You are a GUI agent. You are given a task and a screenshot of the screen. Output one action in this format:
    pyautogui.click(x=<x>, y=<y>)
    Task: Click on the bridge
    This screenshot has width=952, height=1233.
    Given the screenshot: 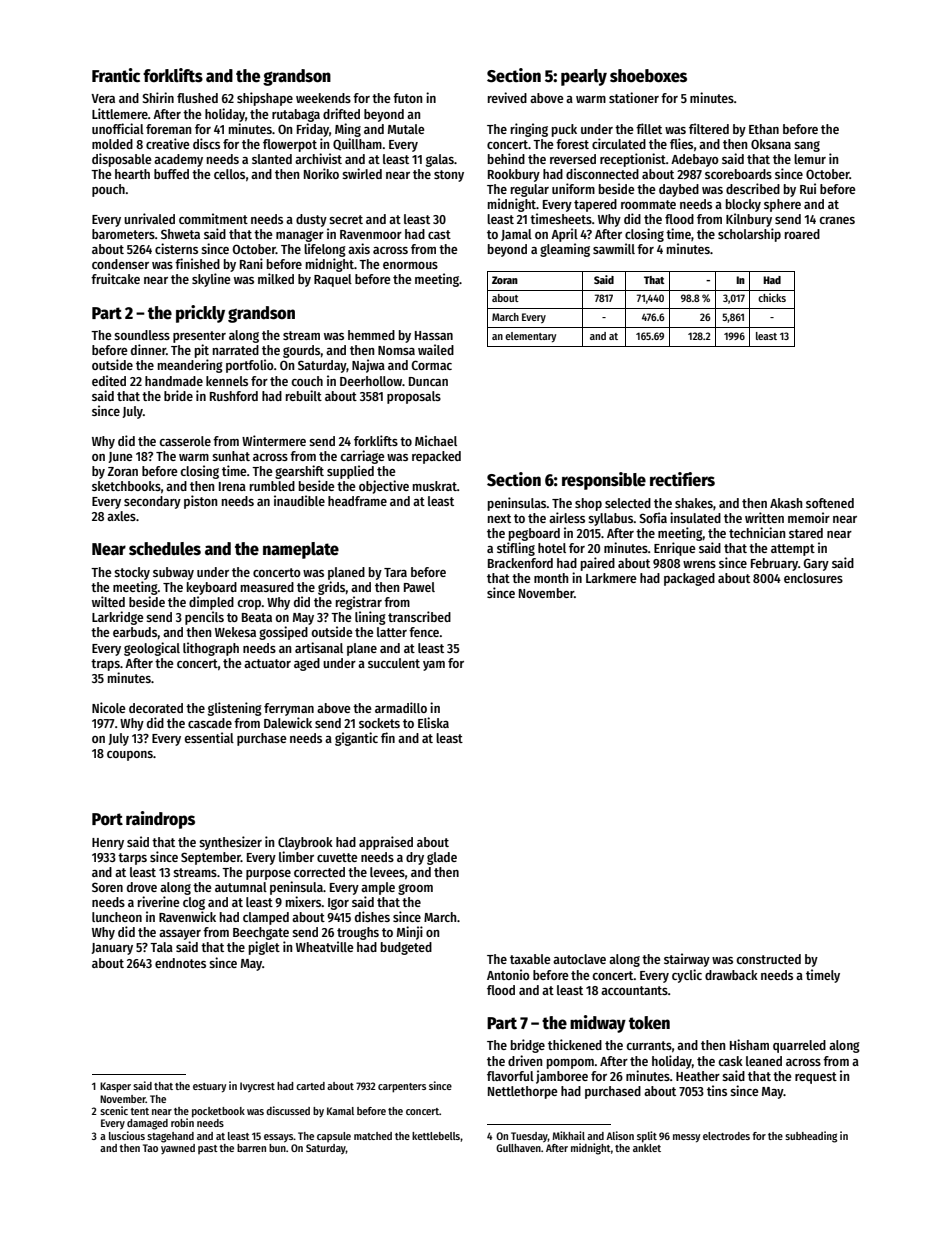 What is the action you would take?
    pyautogui.click(x=528, y=1046)
